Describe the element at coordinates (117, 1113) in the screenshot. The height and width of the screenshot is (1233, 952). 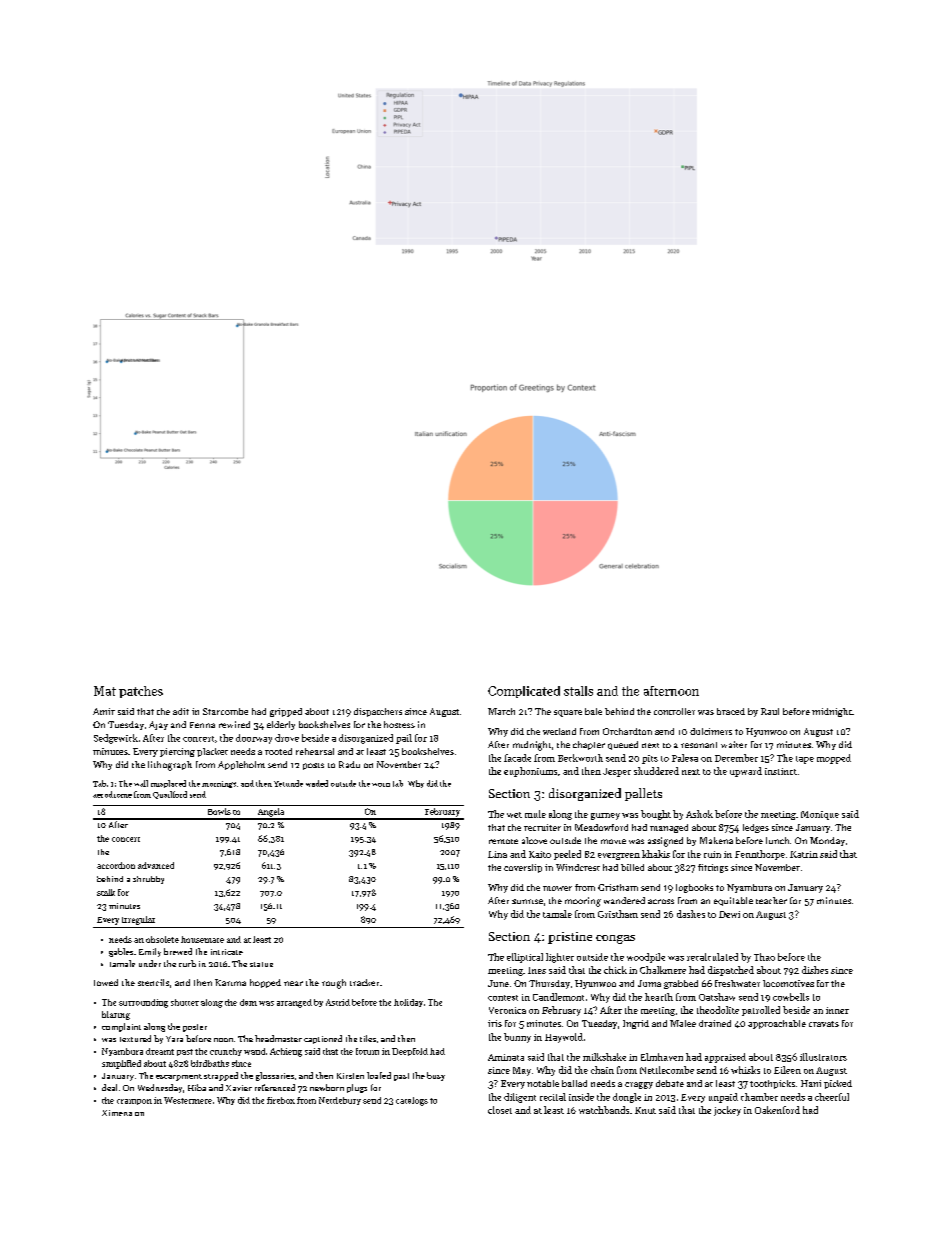
I see `Ximena` at that location.
